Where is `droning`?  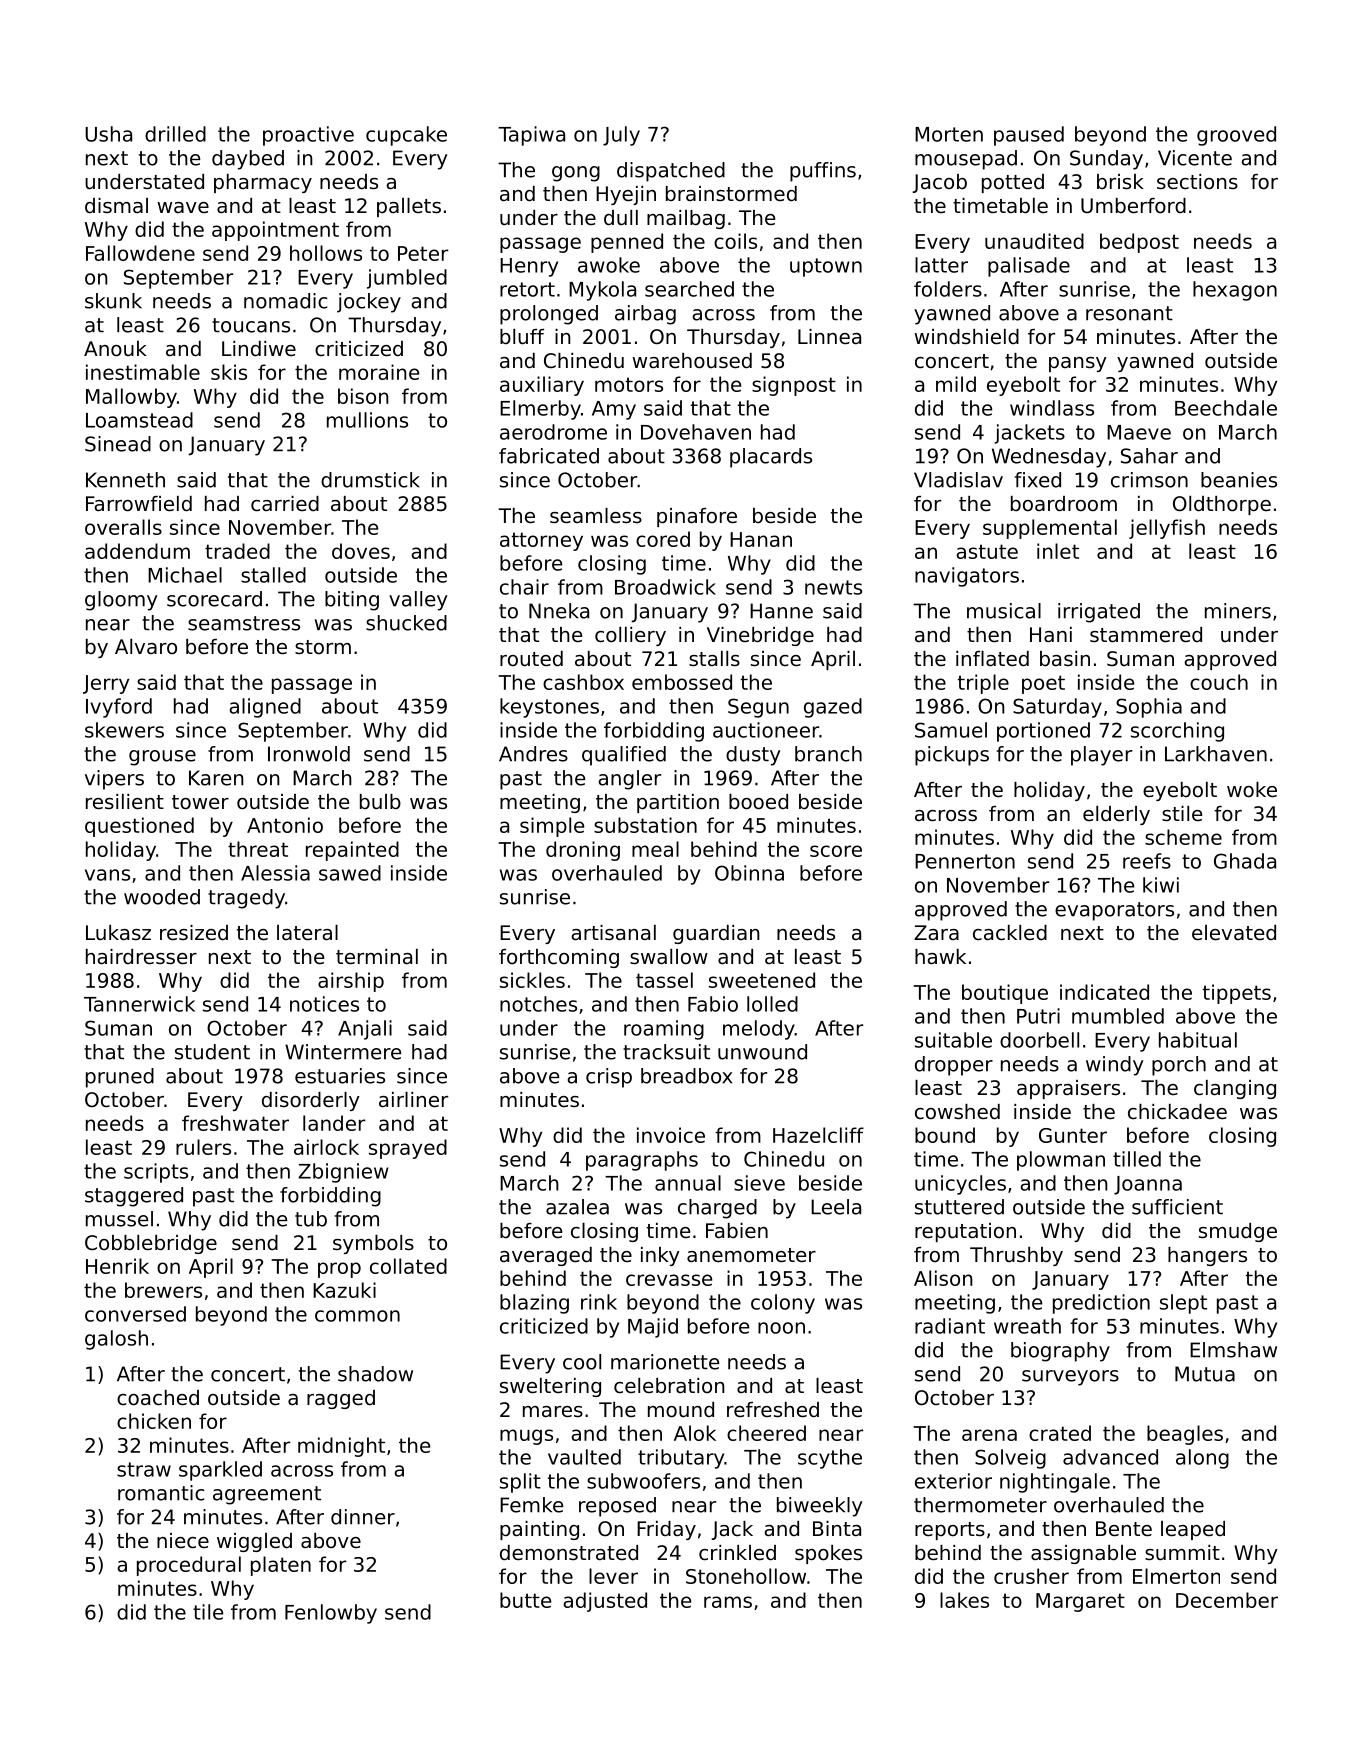
droning is located at coordinates (583, 851).
